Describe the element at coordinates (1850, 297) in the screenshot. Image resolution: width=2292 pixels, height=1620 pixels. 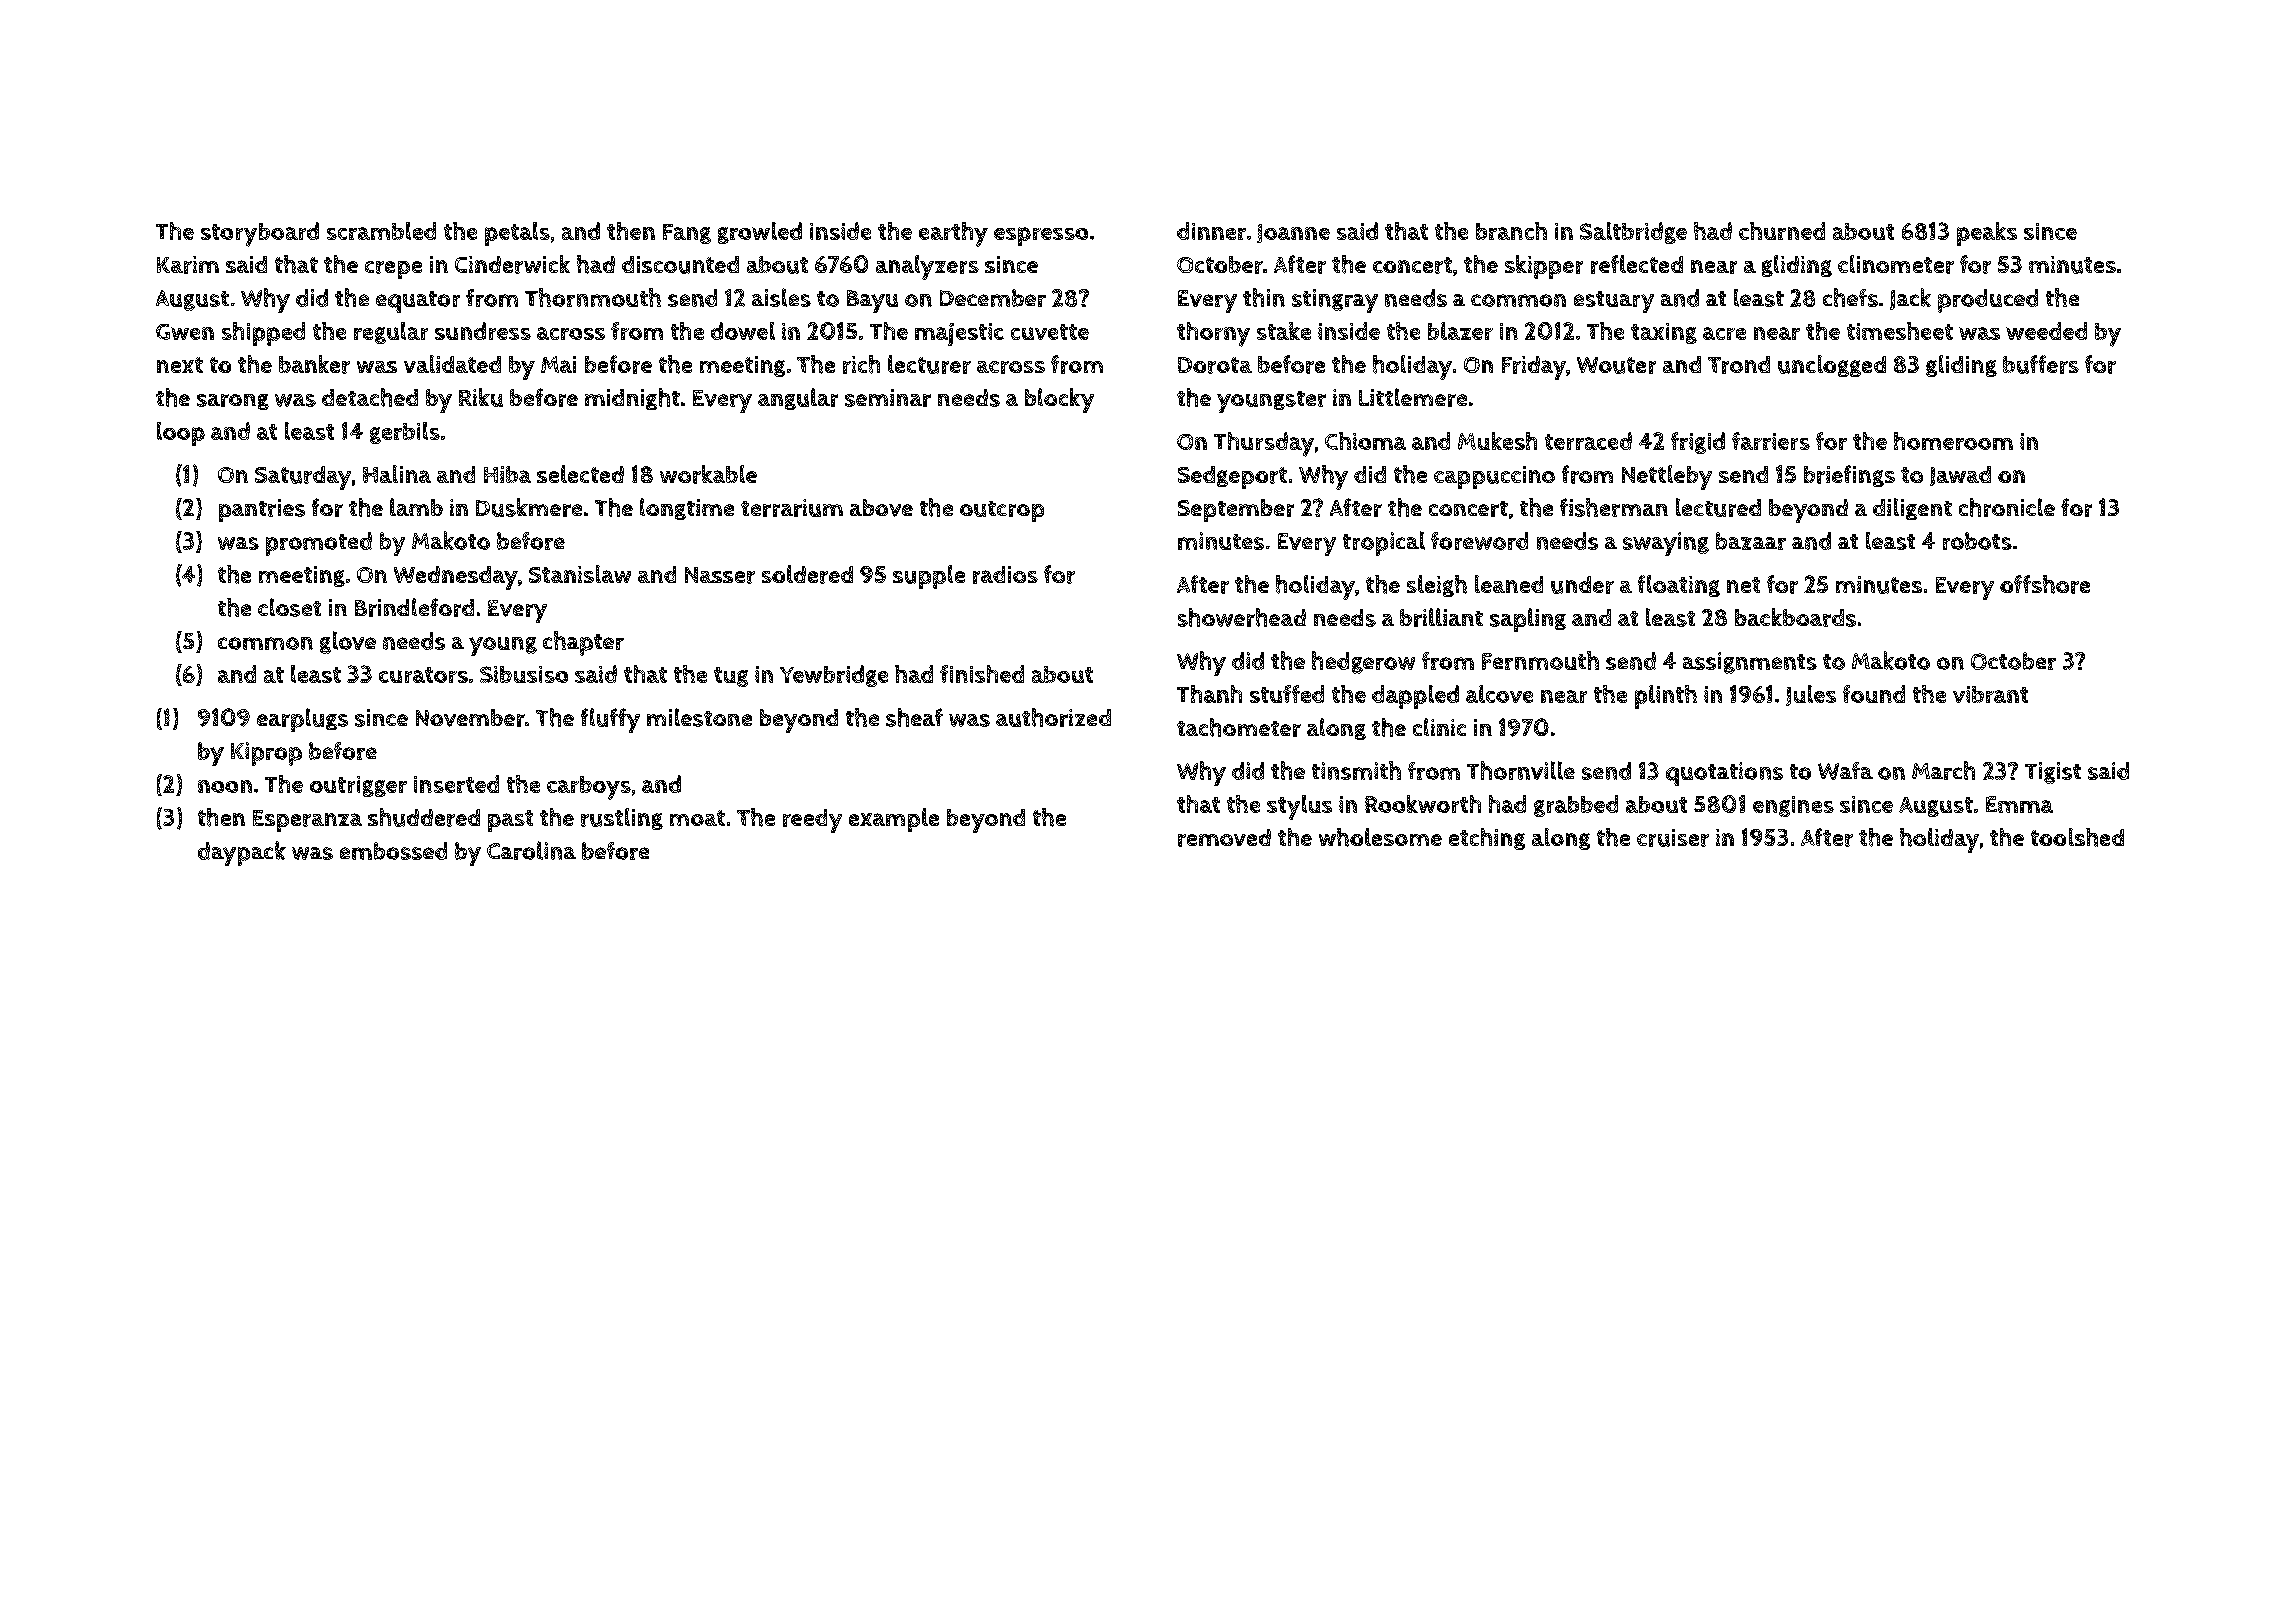
I see `chefs` at that location.
